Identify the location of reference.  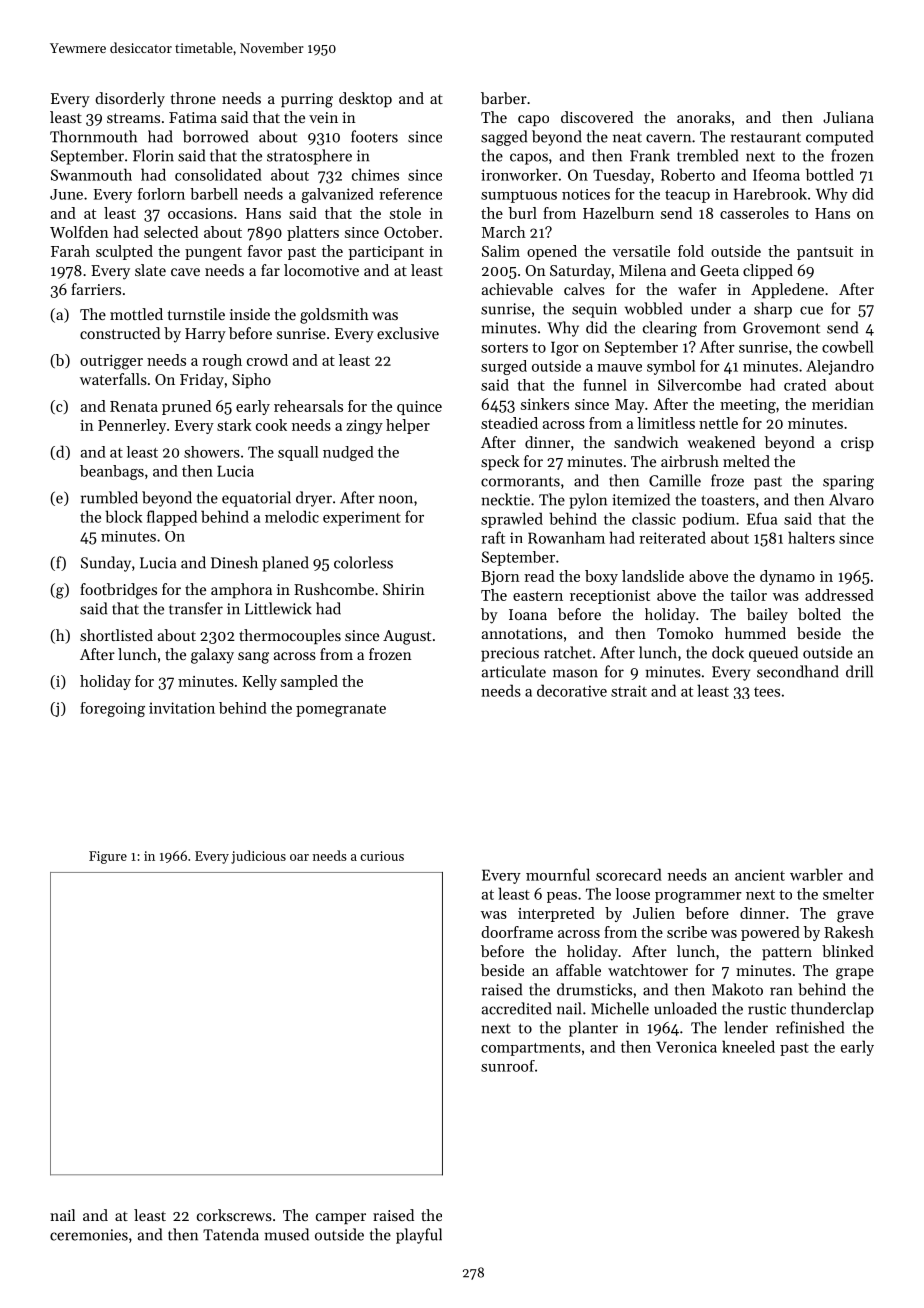
(410, 194).
